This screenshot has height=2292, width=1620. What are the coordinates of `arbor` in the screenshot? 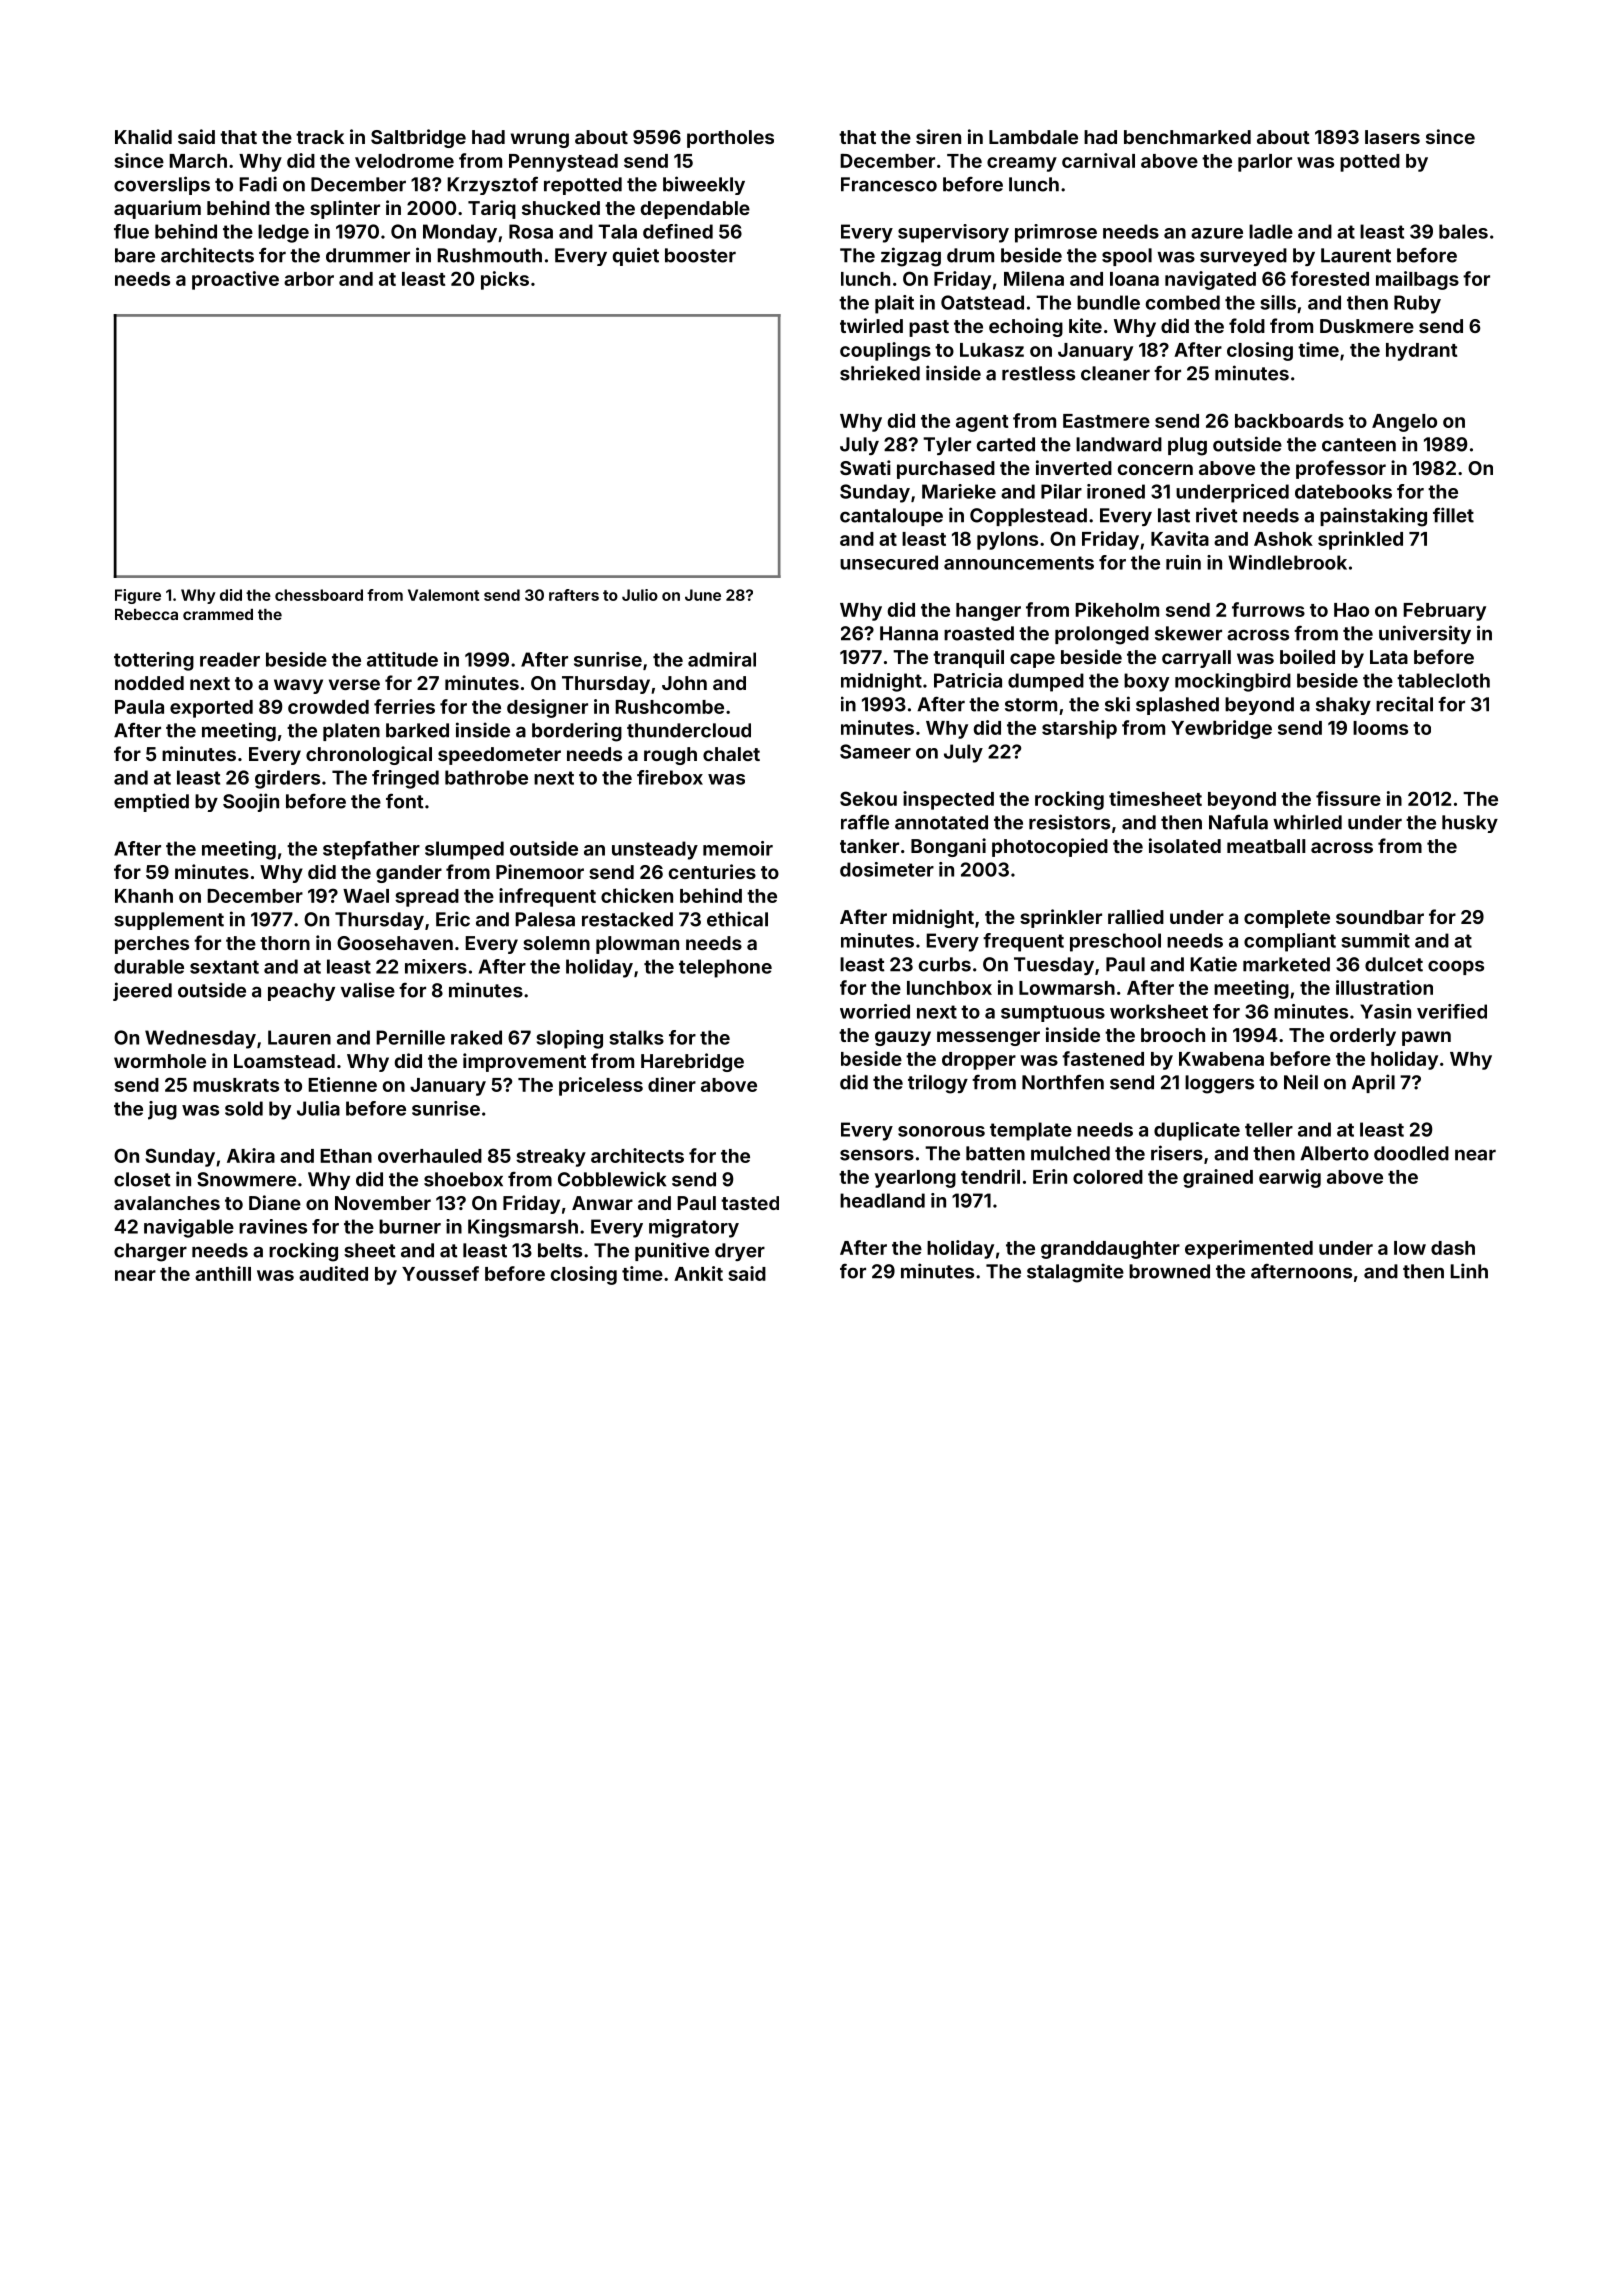 It's located at (309, 279).
